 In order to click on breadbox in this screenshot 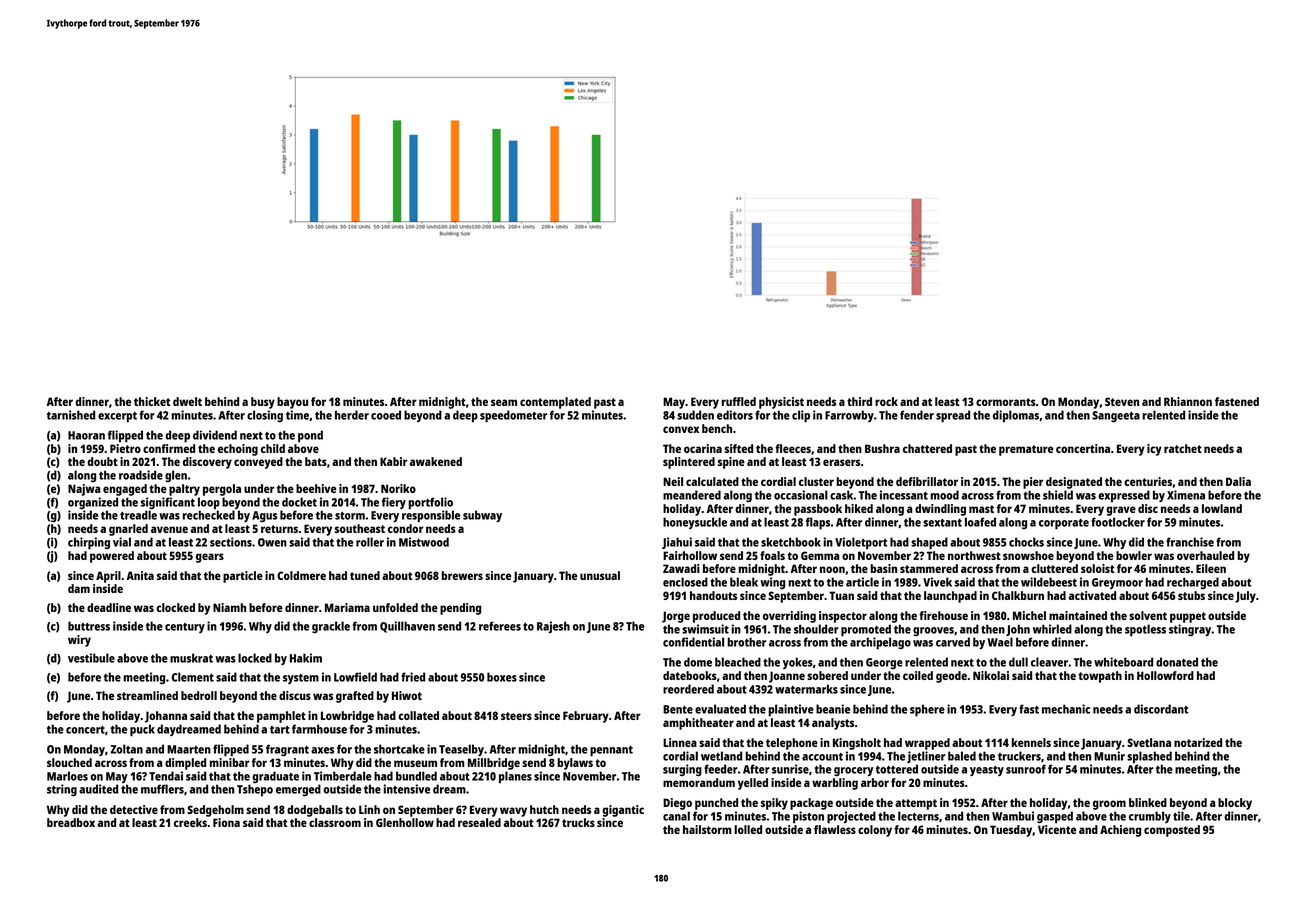, I will do `click(71, 822)`.
